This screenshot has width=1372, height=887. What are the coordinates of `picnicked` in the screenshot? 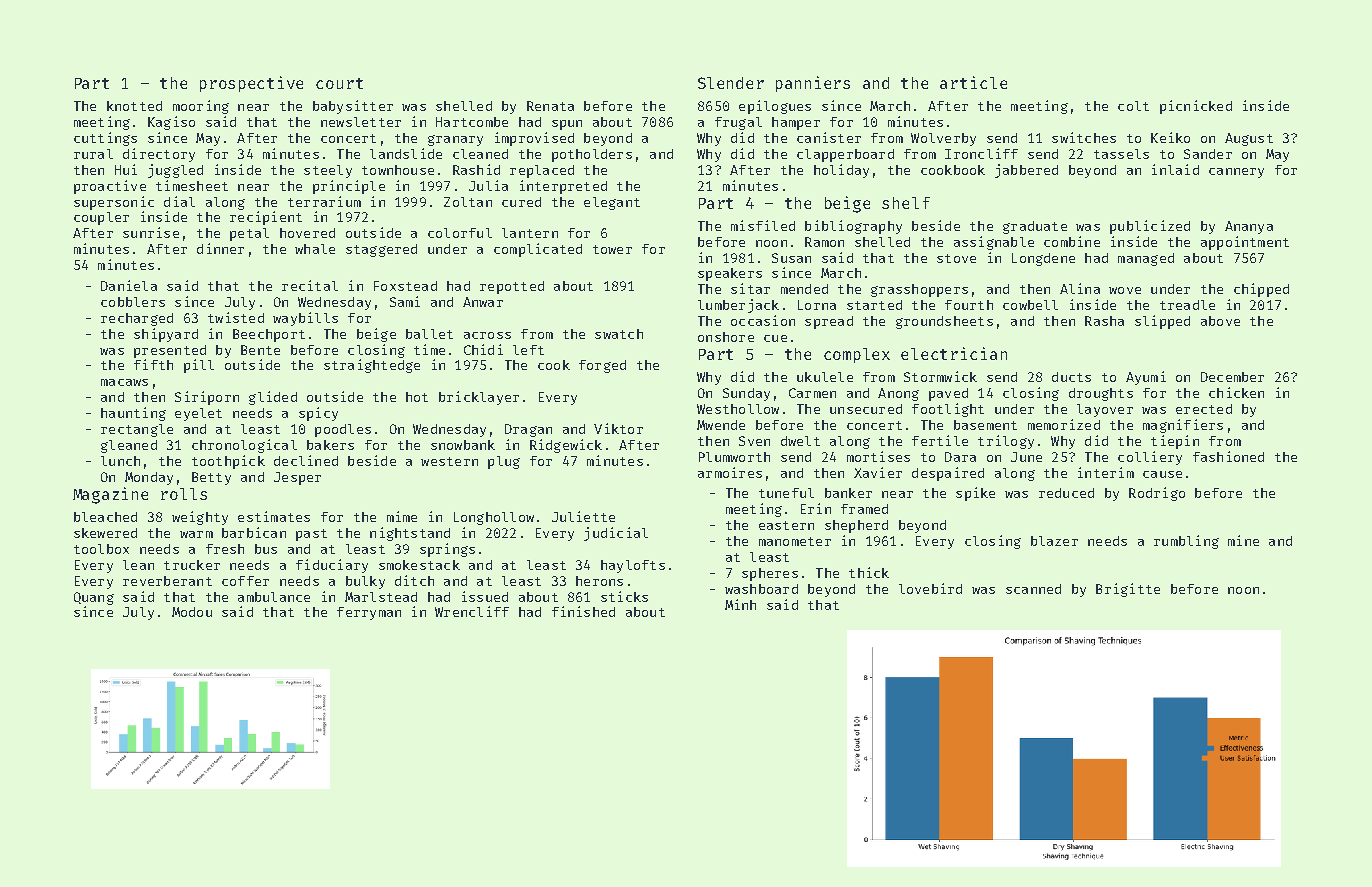 It's located at (1196, 107).
